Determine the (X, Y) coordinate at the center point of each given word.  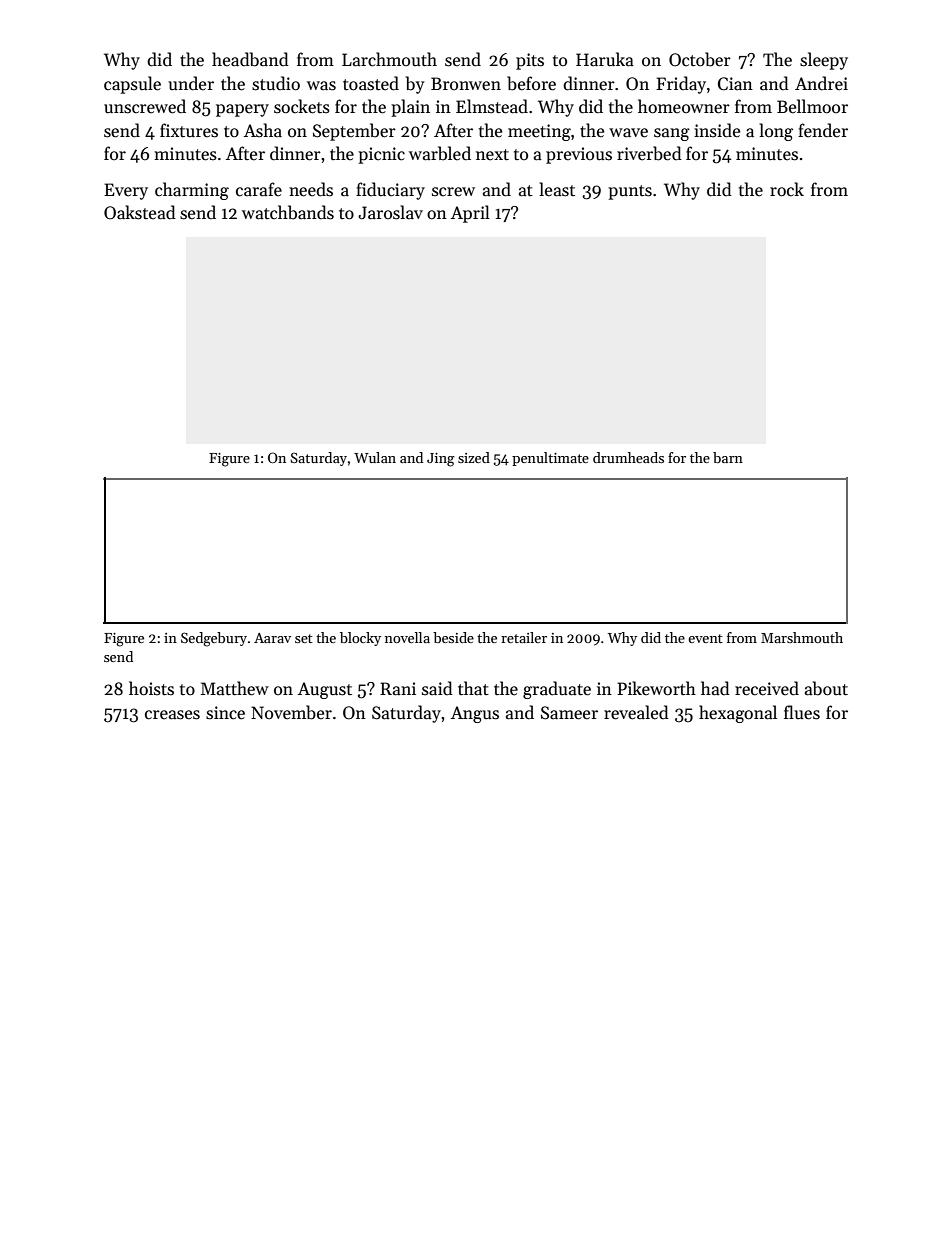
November (291, 712)
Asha (263, 130)
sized (474, 457)
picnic (381, 155)
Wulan (375, 457)
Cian (735, 84)
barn (728, 457)
